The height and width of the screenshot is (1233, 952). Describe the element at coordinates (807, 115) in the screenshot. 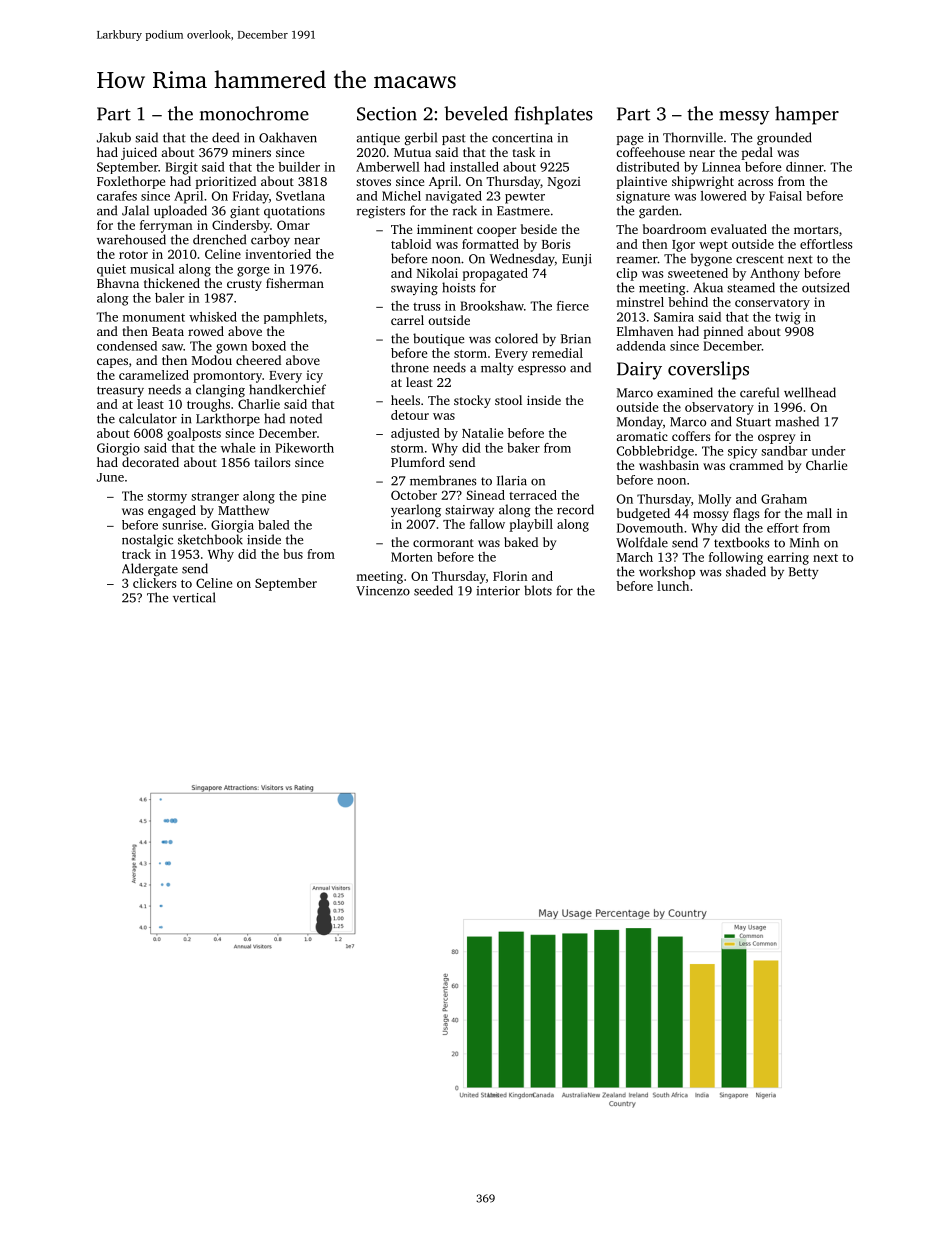

I see `hamper` at that location.
